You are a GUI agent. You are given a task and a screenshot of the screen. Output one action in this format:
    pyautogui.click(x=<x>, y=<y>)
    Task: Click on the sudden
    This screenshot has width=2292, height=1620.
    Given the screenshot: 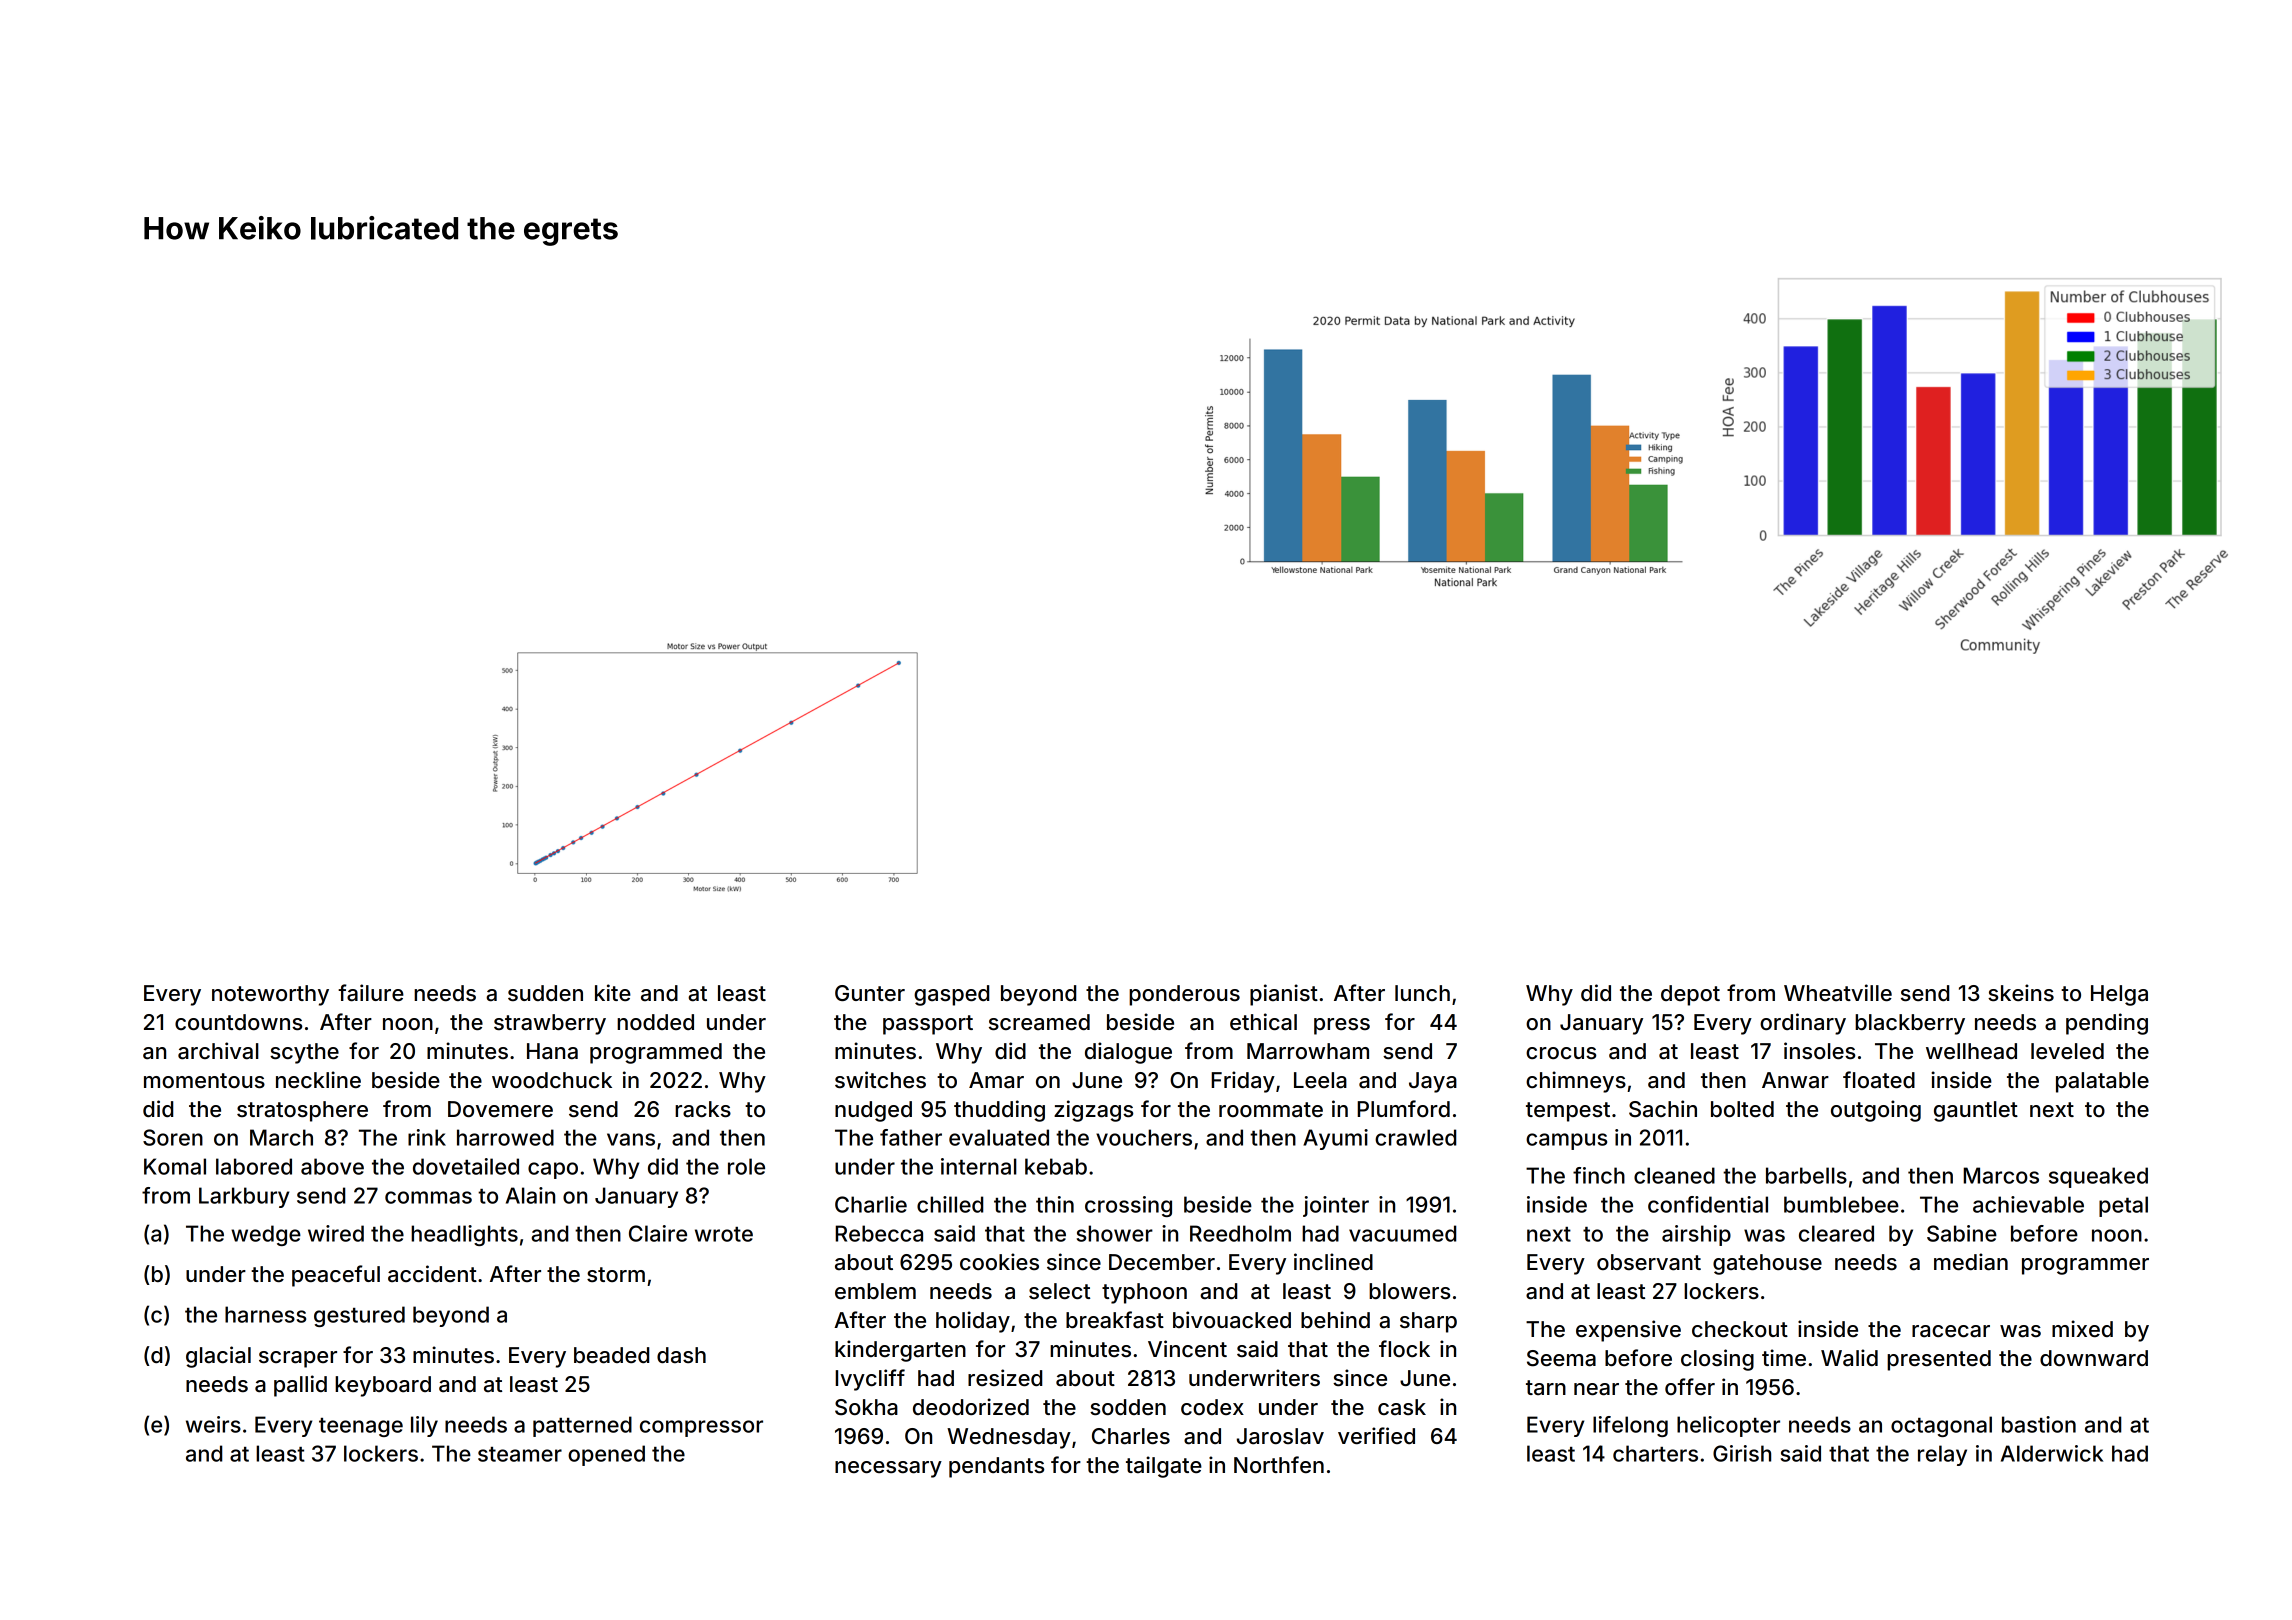 What is the action you would take?
    pyautogui.click(x=545, y=993)
